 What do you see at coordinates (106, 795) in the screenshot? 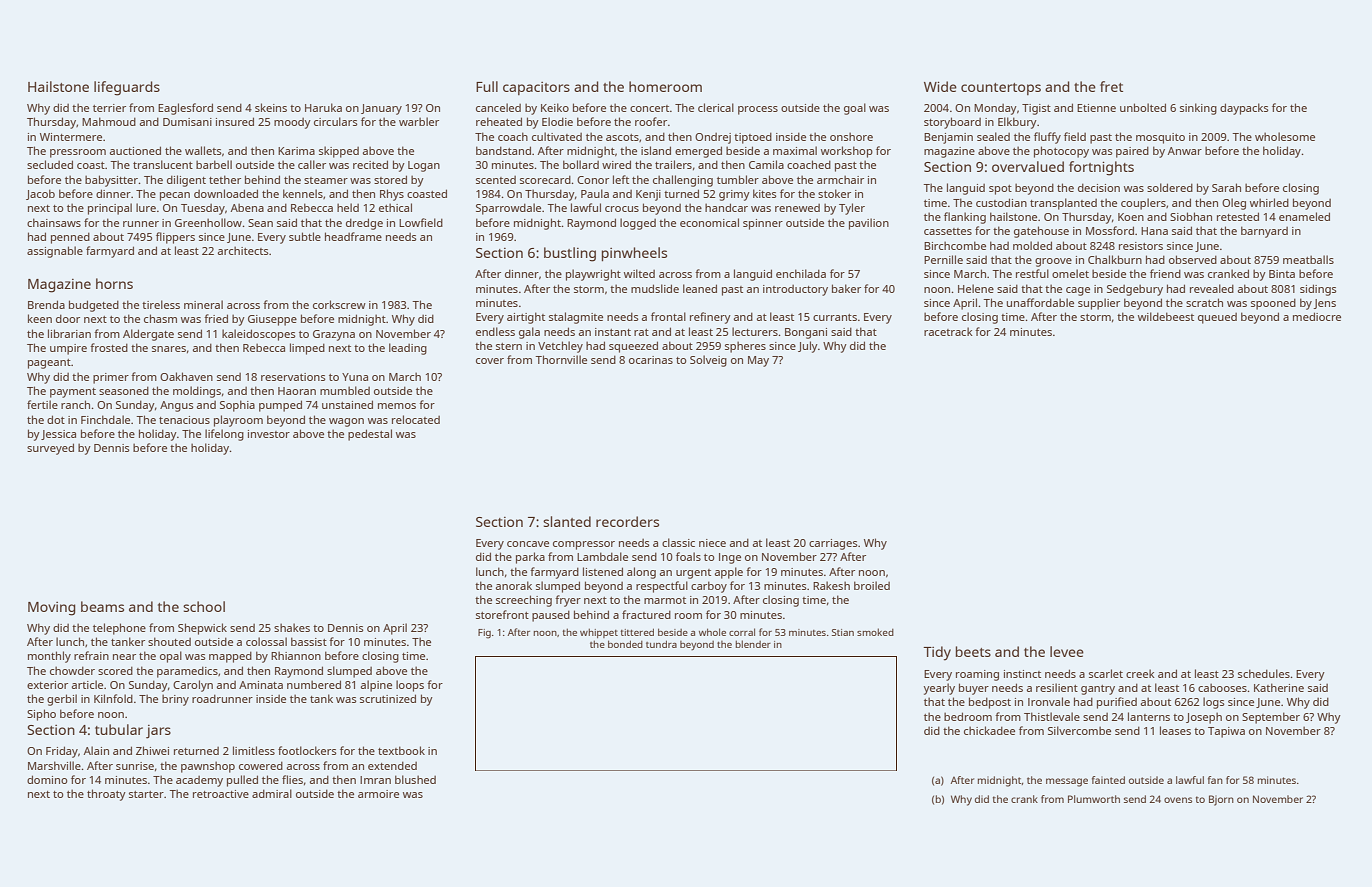
I see `throaty` at bounding box center [106, 795].
